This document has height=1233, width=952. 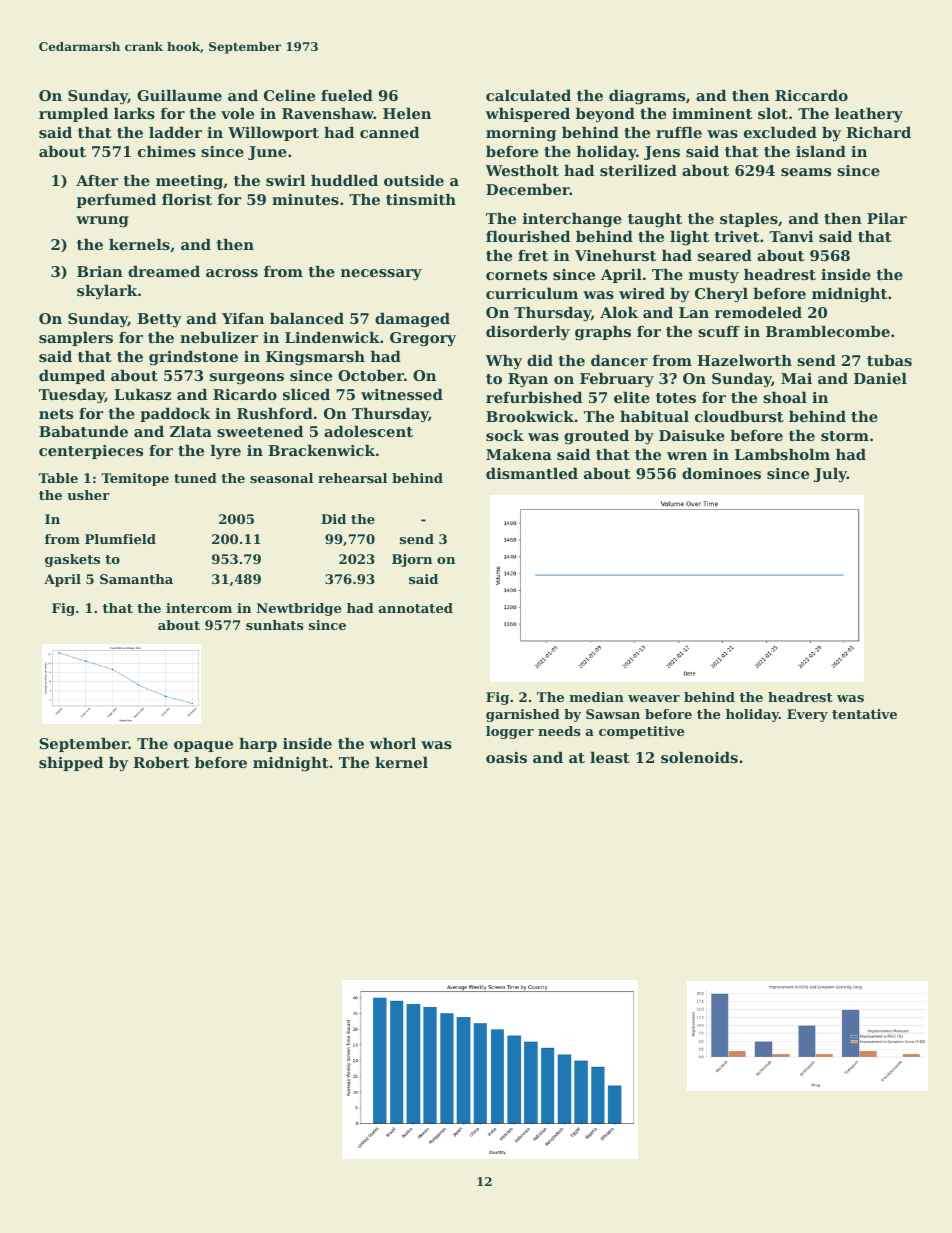 I want to click on dominoes, so click(x=721, y=473).
